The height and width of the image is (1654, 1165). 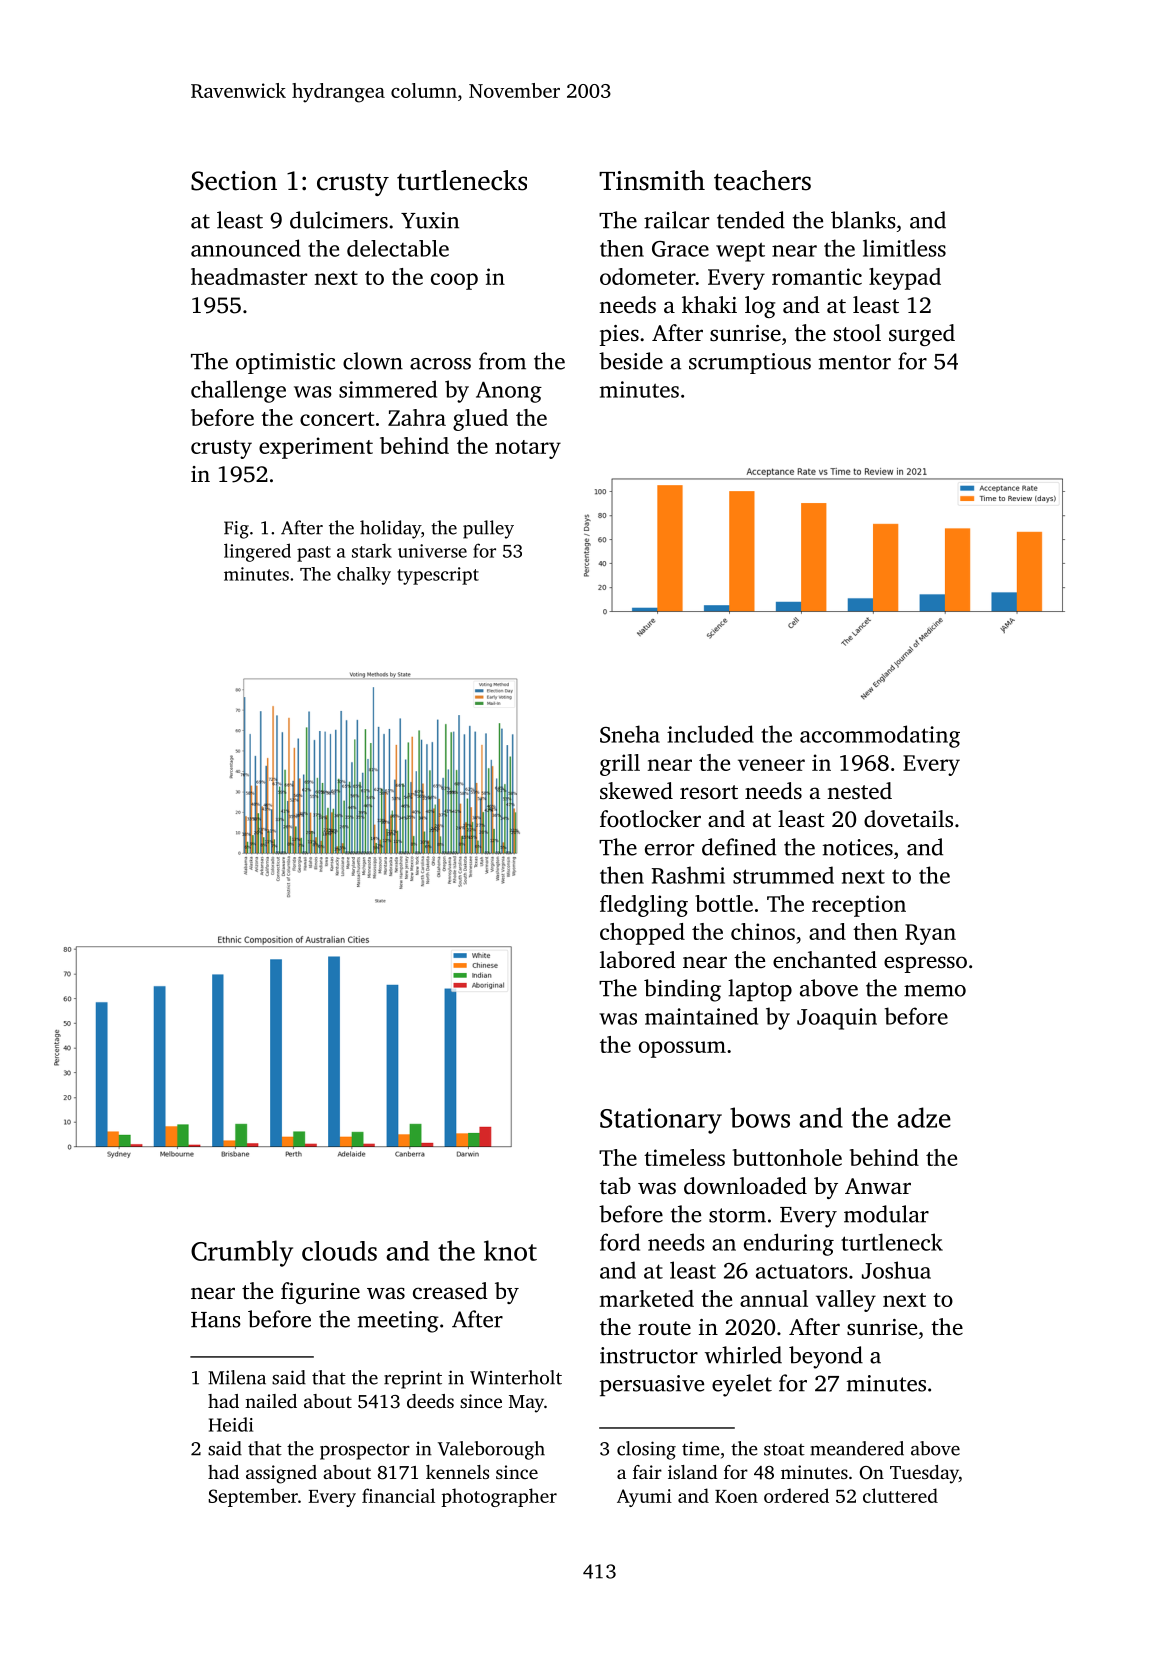 What do you see at coordinates (630, 734) in the image?
I see `Sneha` at bounding box center [630, 734].
